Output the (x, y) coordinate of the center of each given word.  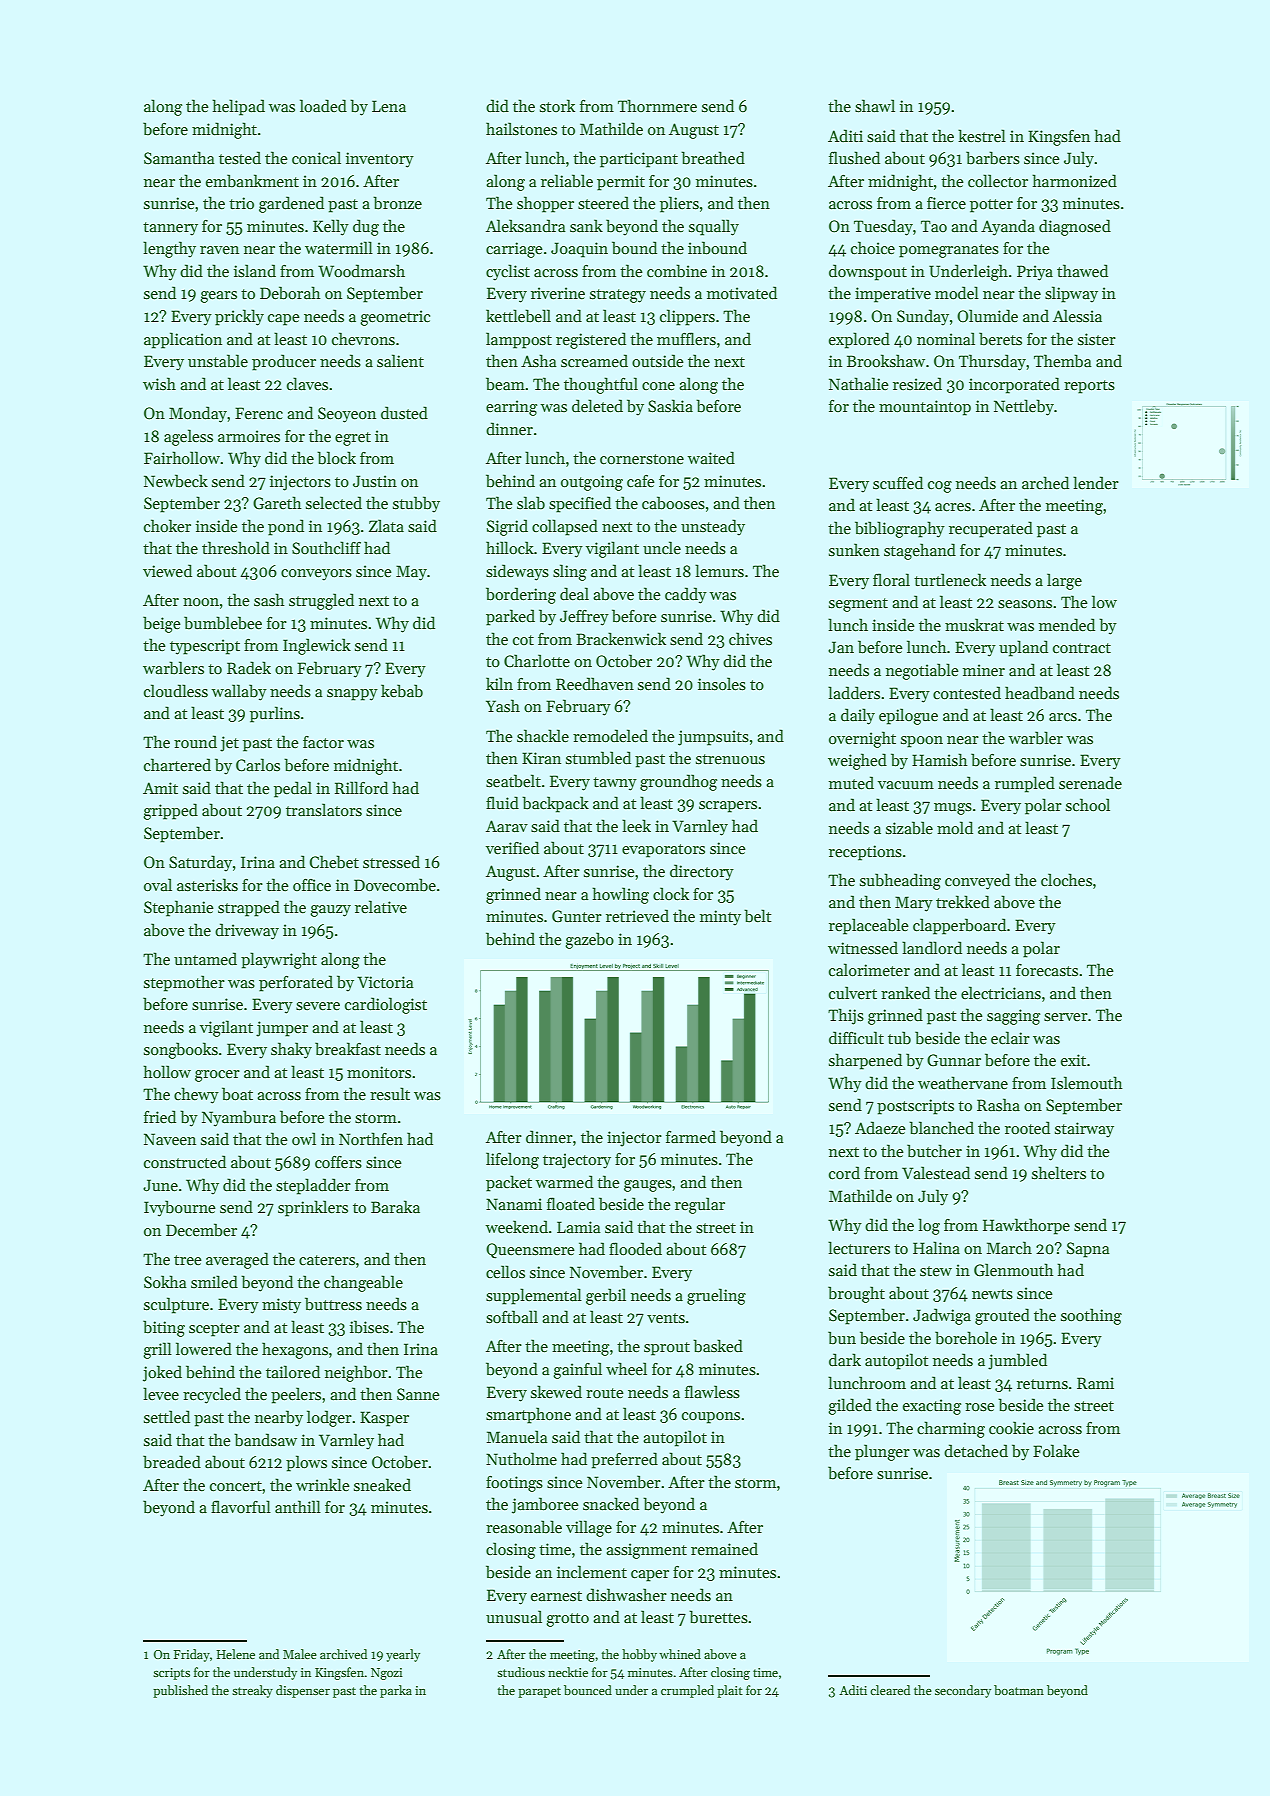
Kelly (331, 227)
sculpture (176, 1305)
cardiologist (386, 1005)
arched (1045, 482)
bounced (588, 1690)
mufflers (686, 338)
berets (1000, 338)
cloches (1066, 880)
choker (167, 525)
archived (343, 1654)
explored (859, 340)
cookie (1011, 1428)
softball (512, 1317)
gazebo (589, 940)
